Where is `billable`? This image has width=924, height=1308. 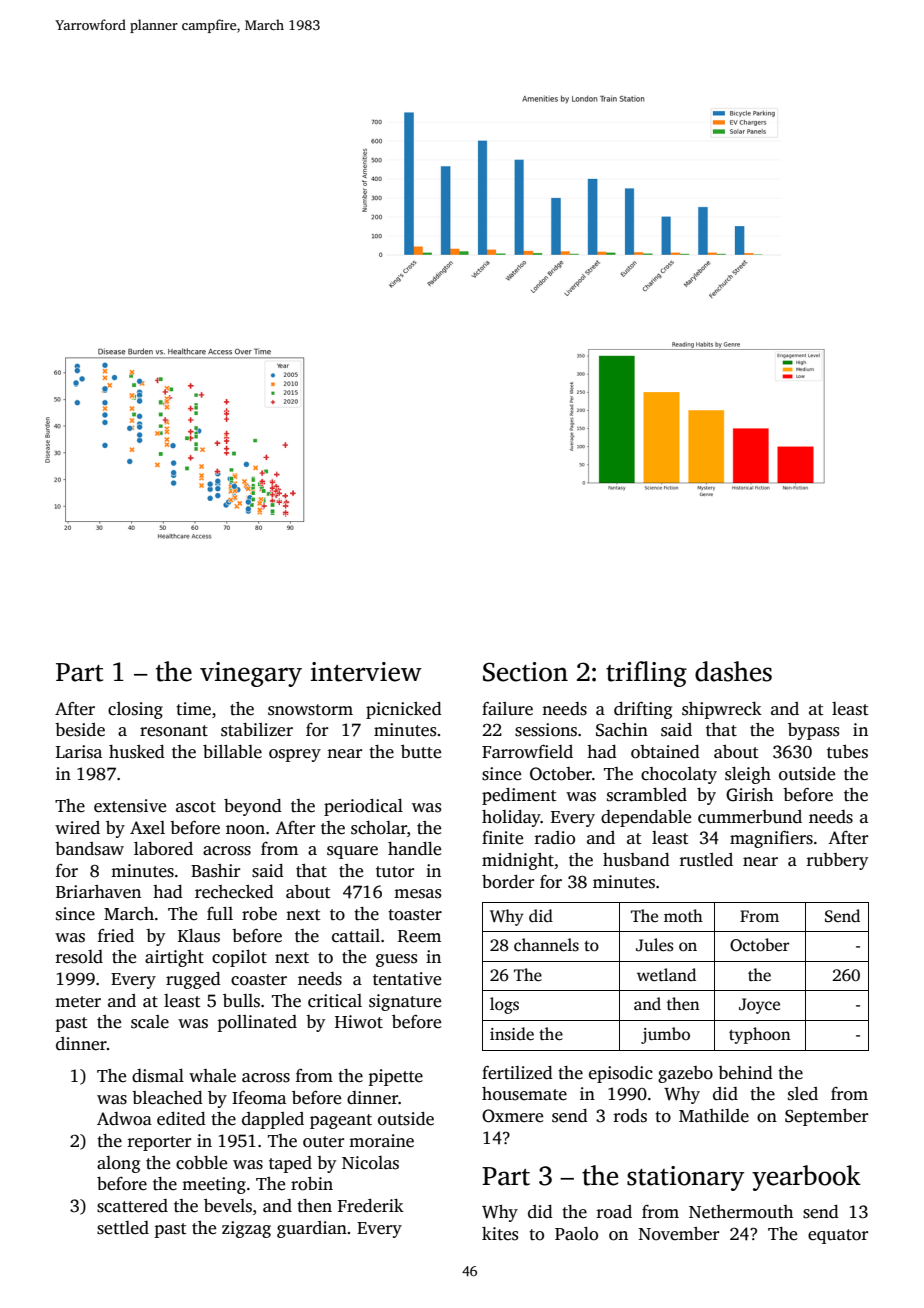
billable is located at coordinates (232, 752).
